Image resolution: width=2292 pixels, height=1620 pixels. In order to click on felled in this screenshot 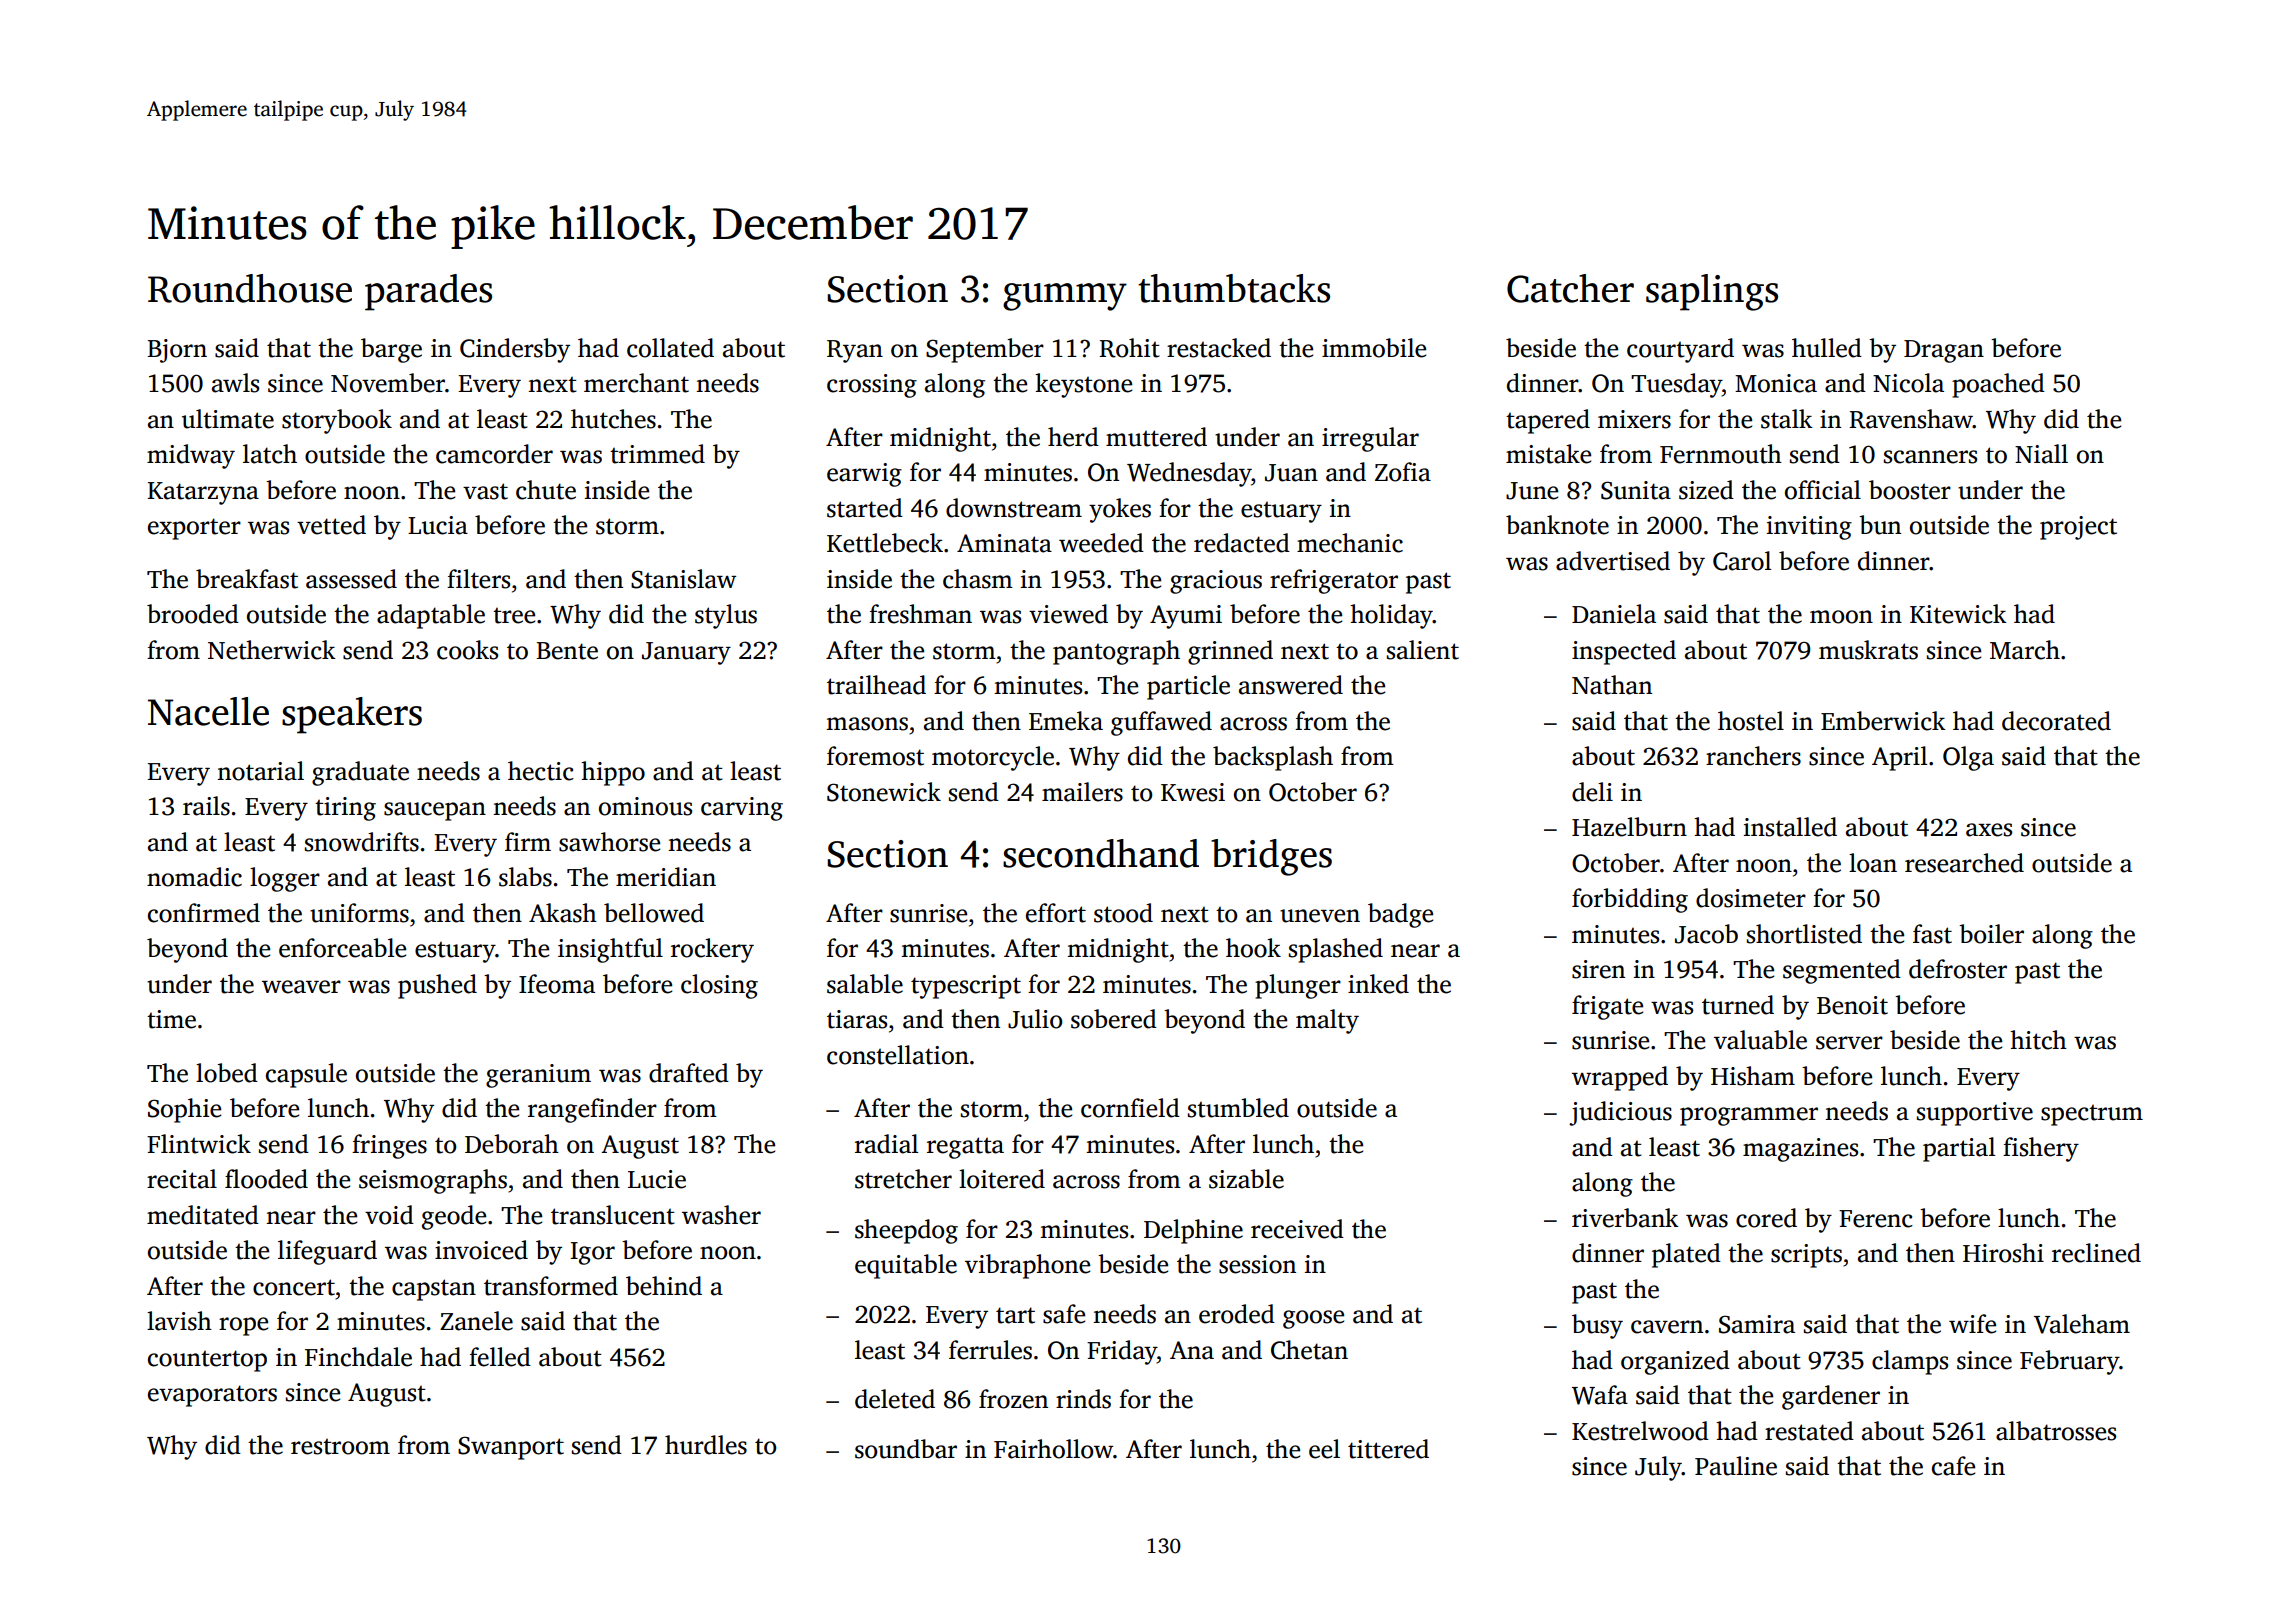, I will do `click(500, 1357)`.
